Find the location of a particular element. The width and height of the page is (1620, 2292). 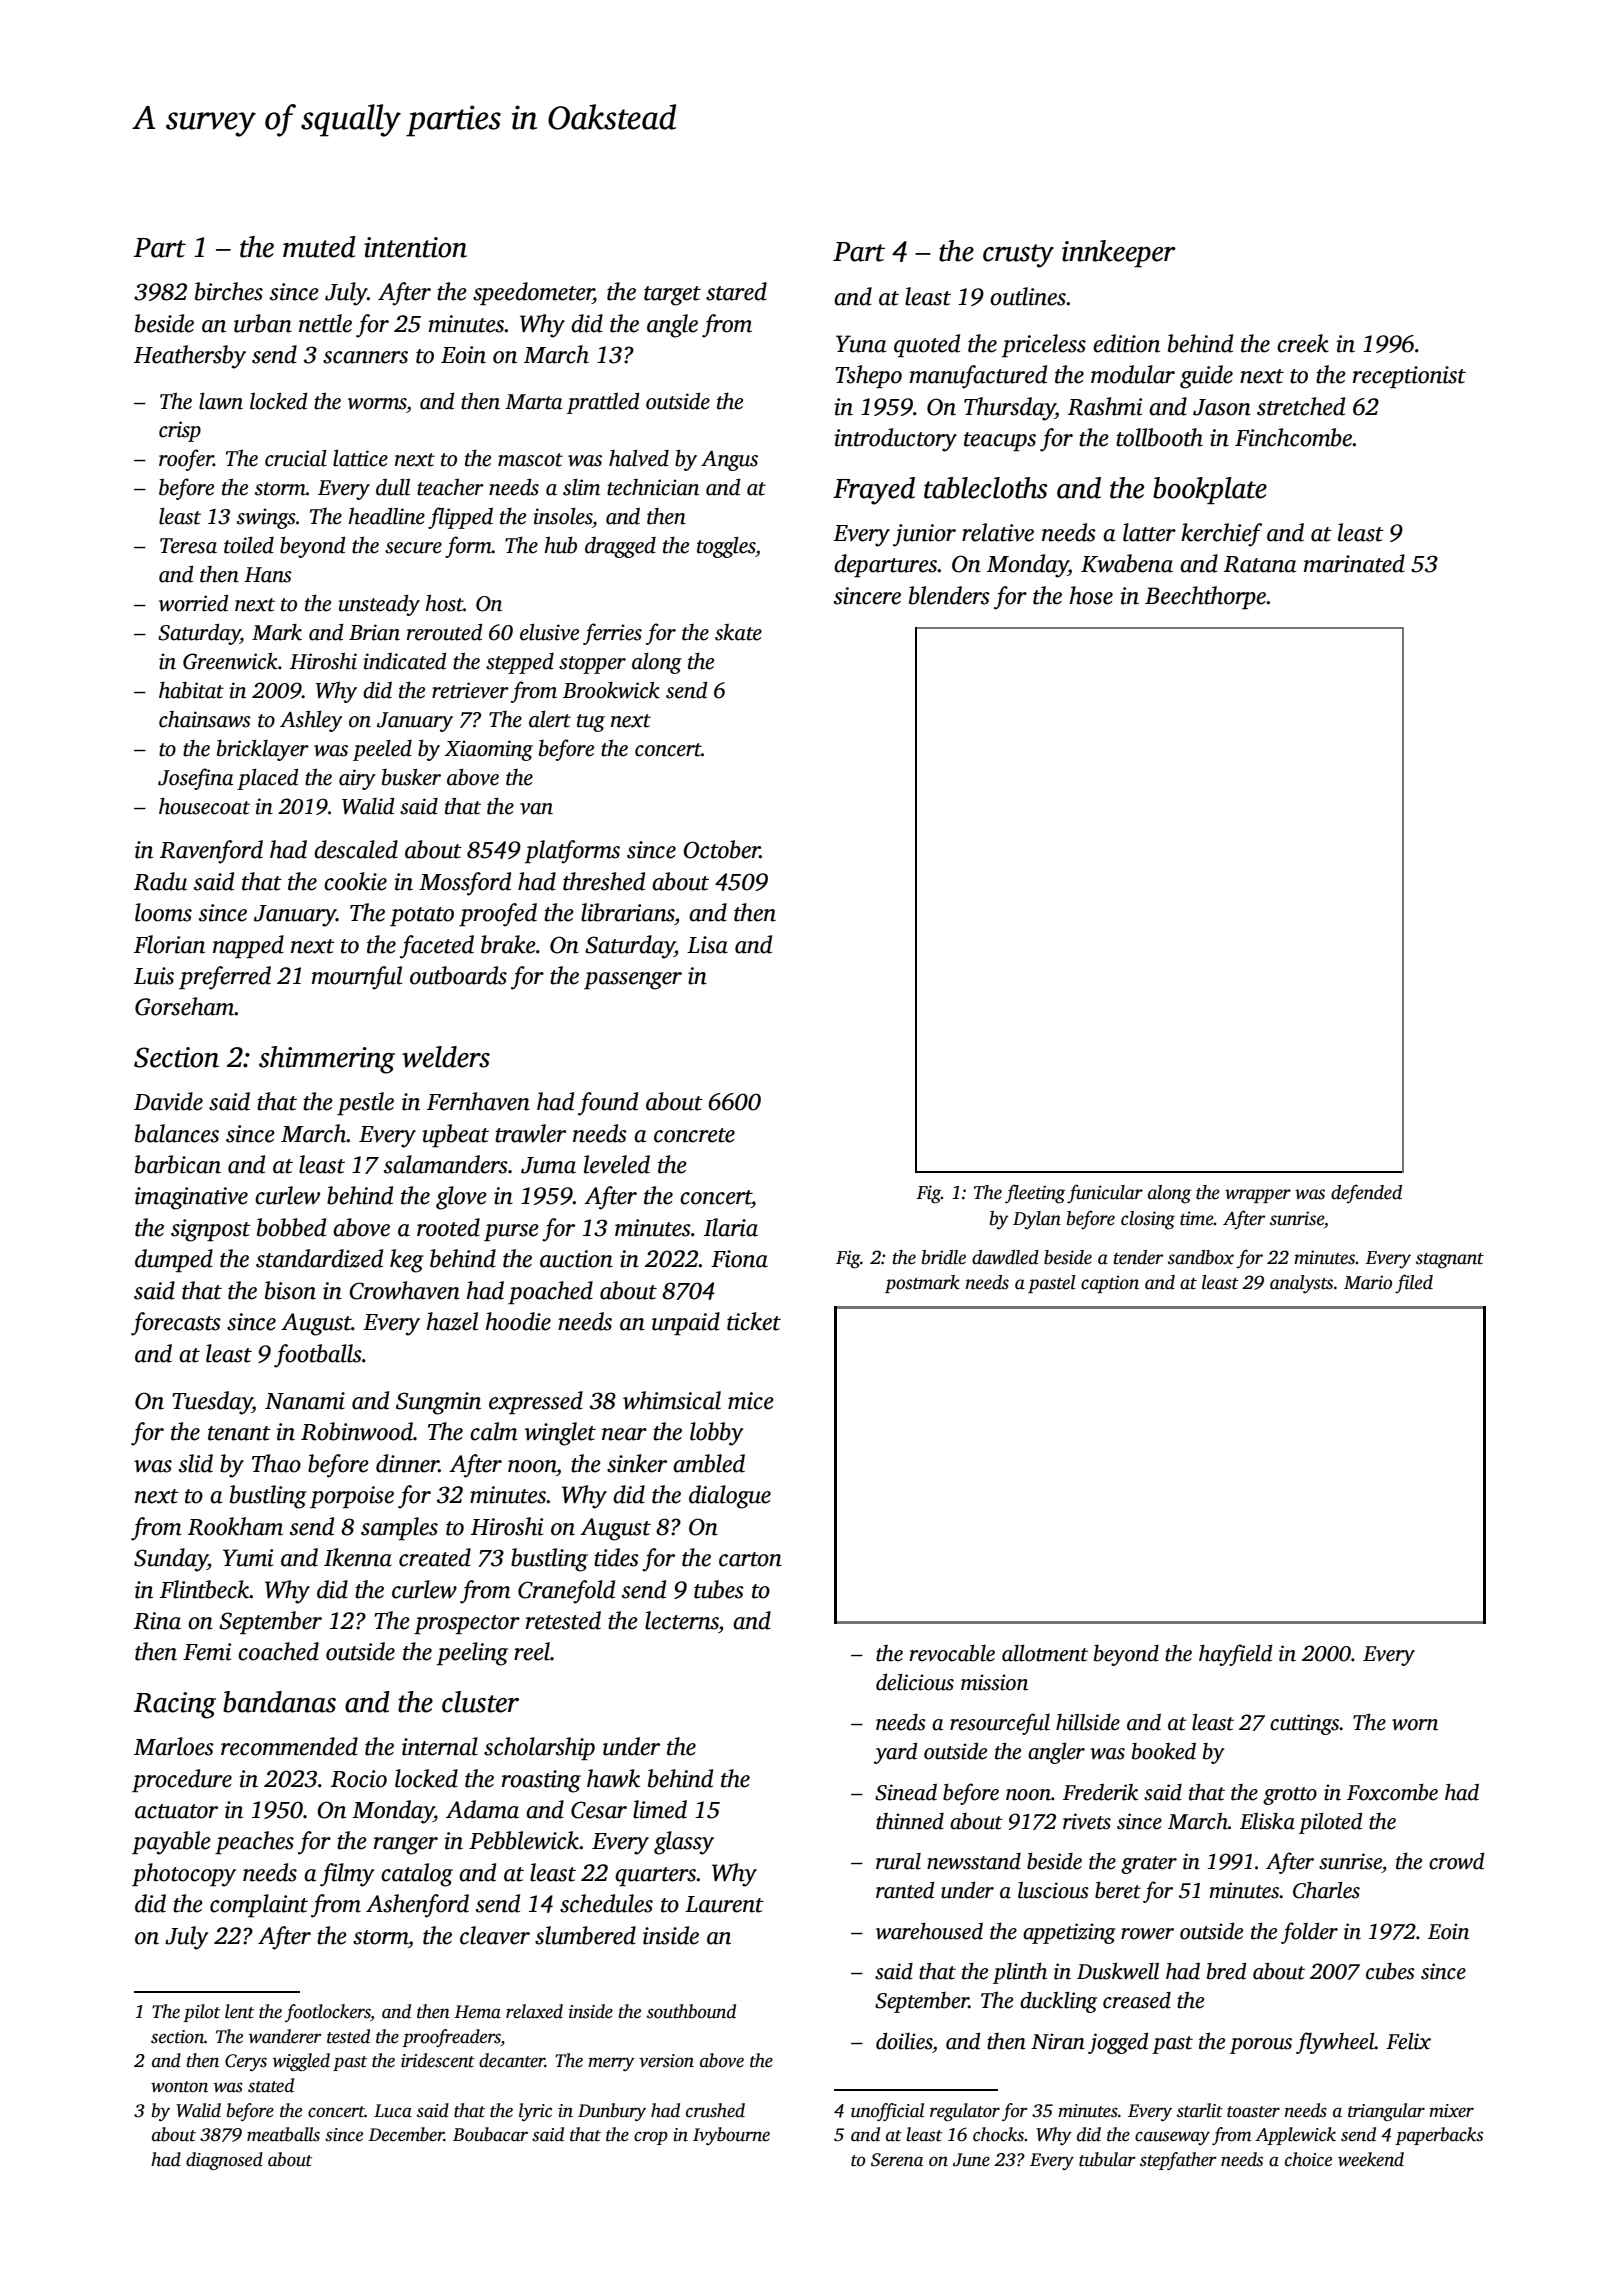

dinner is located at coordinates (407, 1463).
